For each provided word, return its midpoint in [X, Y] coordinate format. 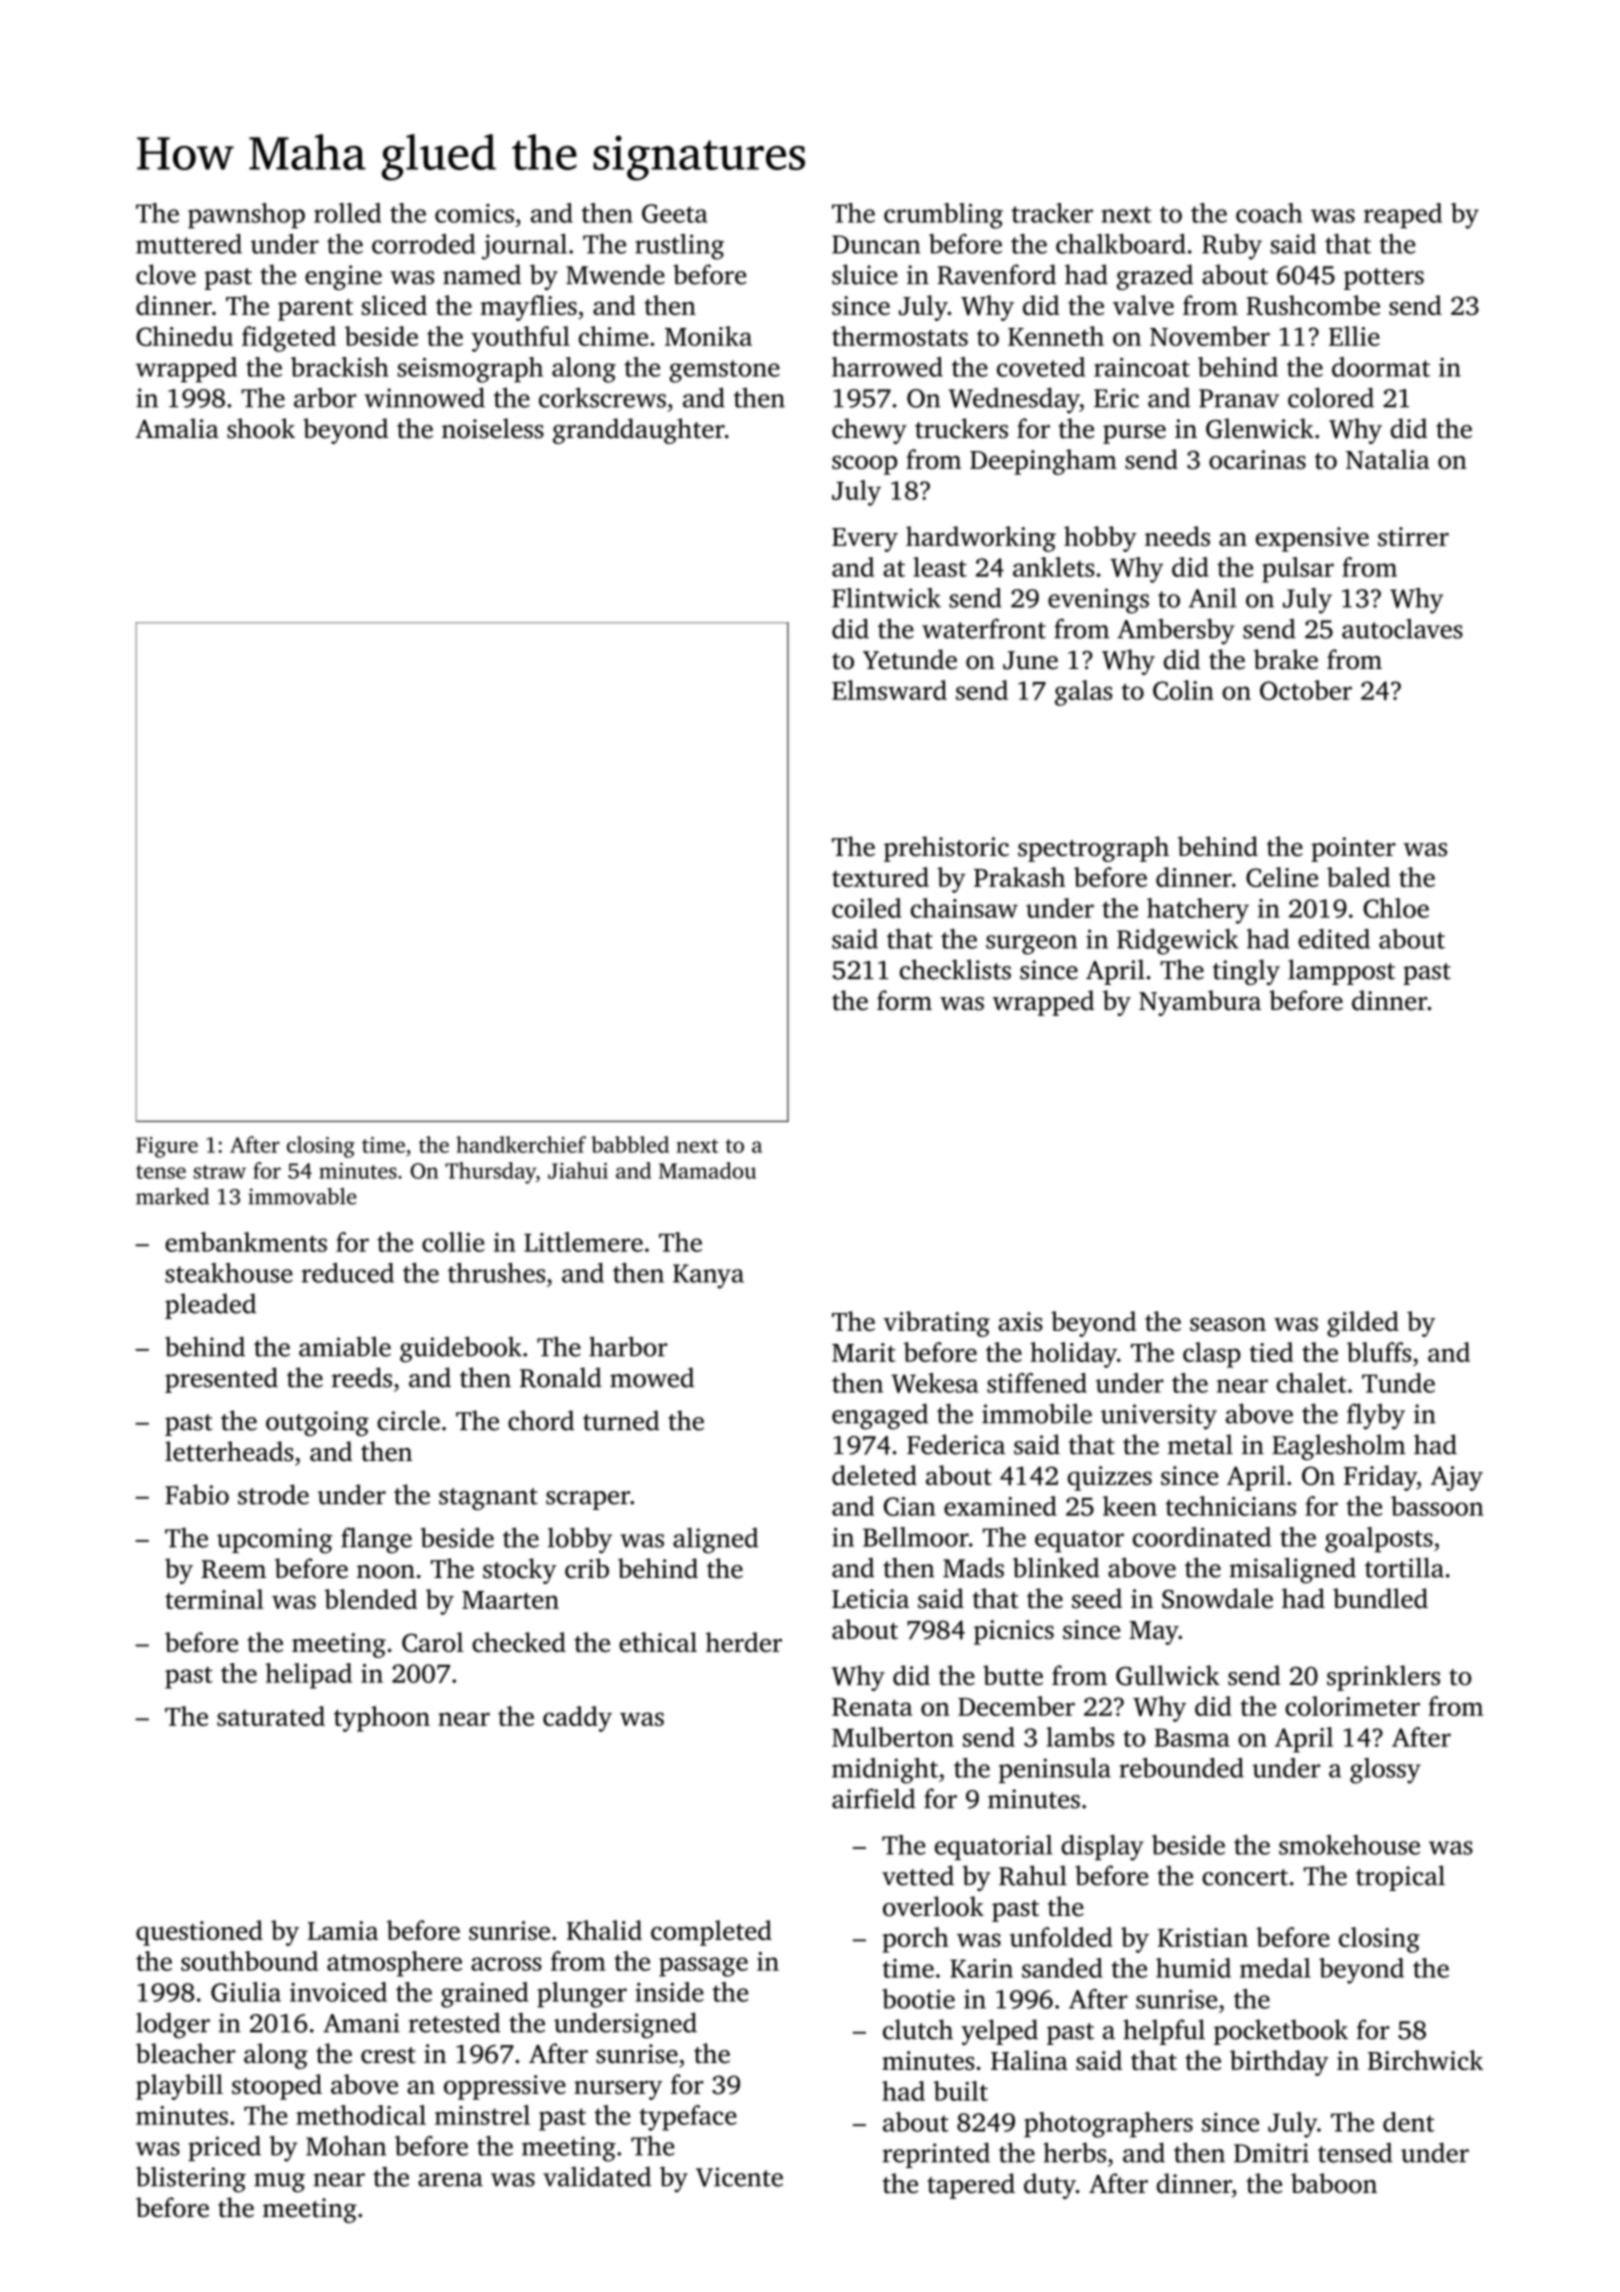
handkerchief [521, 1144]
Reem [233, 1569]
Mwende [615, 274]
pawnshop [246, 216]
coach [1269, 213]
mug [279, 2183]
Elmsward [889, 690]
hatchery [1198, 911]
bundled [1380, 1598]
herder [744, 1642]
